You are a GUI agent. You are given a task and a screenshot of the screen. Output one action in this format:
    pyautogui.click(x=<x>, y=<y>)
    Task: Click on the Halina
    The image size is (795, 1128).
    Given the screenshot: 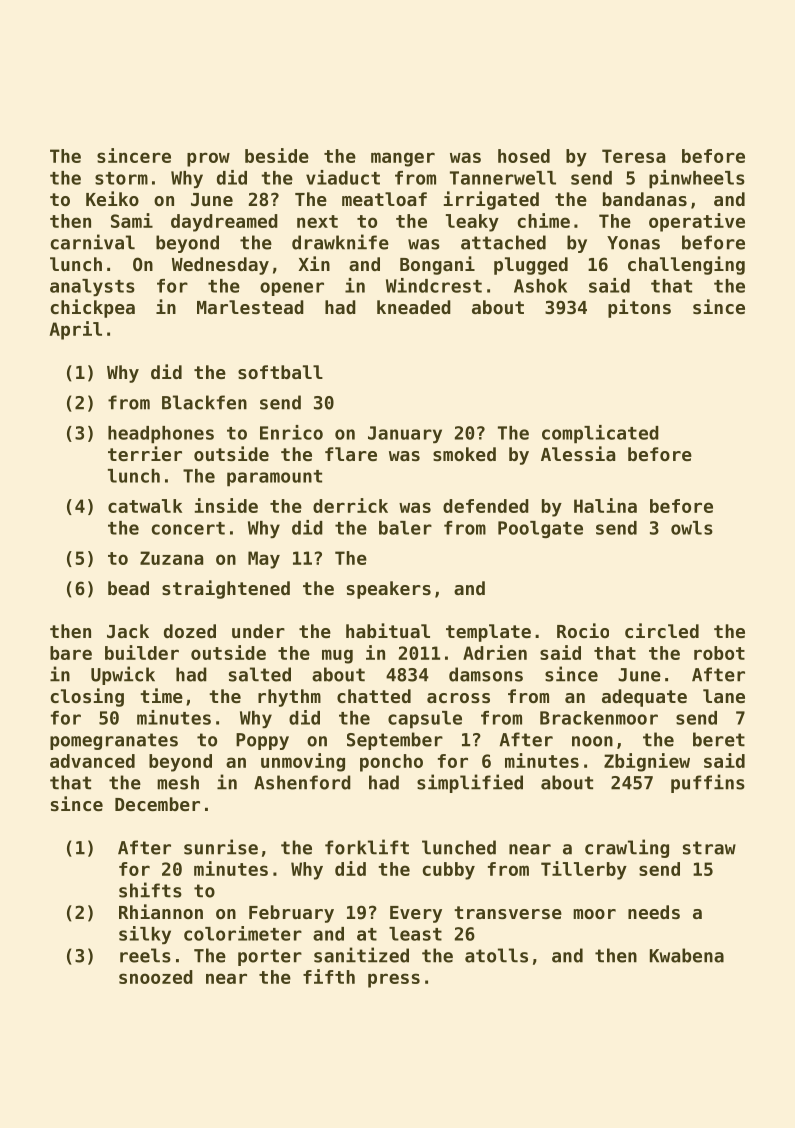 What is the action you would take?
    pyautogui.click(x=605, y=505)
